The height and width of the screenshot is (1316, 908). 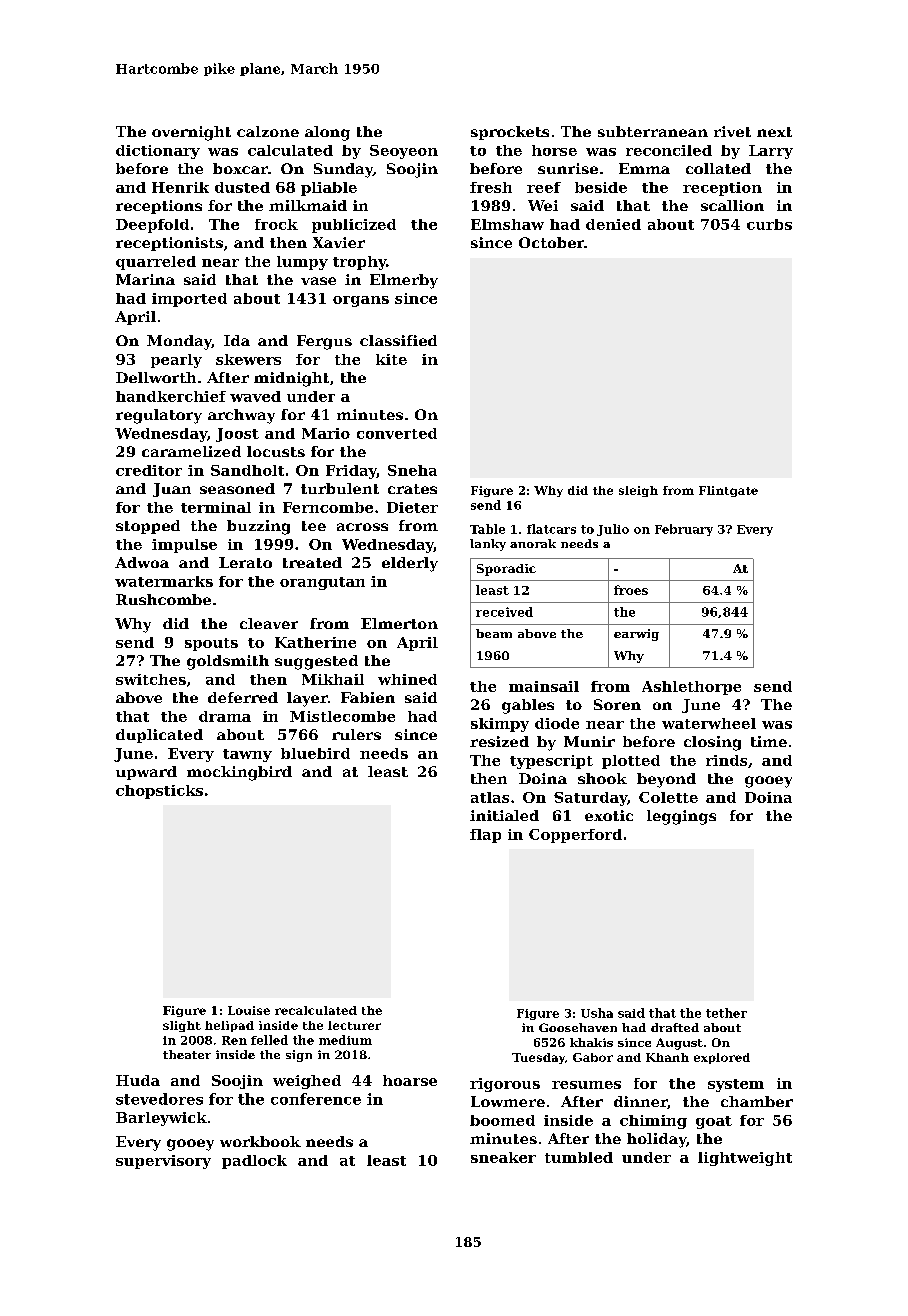 I want to click on felled, so click(x=269, y=1040).
